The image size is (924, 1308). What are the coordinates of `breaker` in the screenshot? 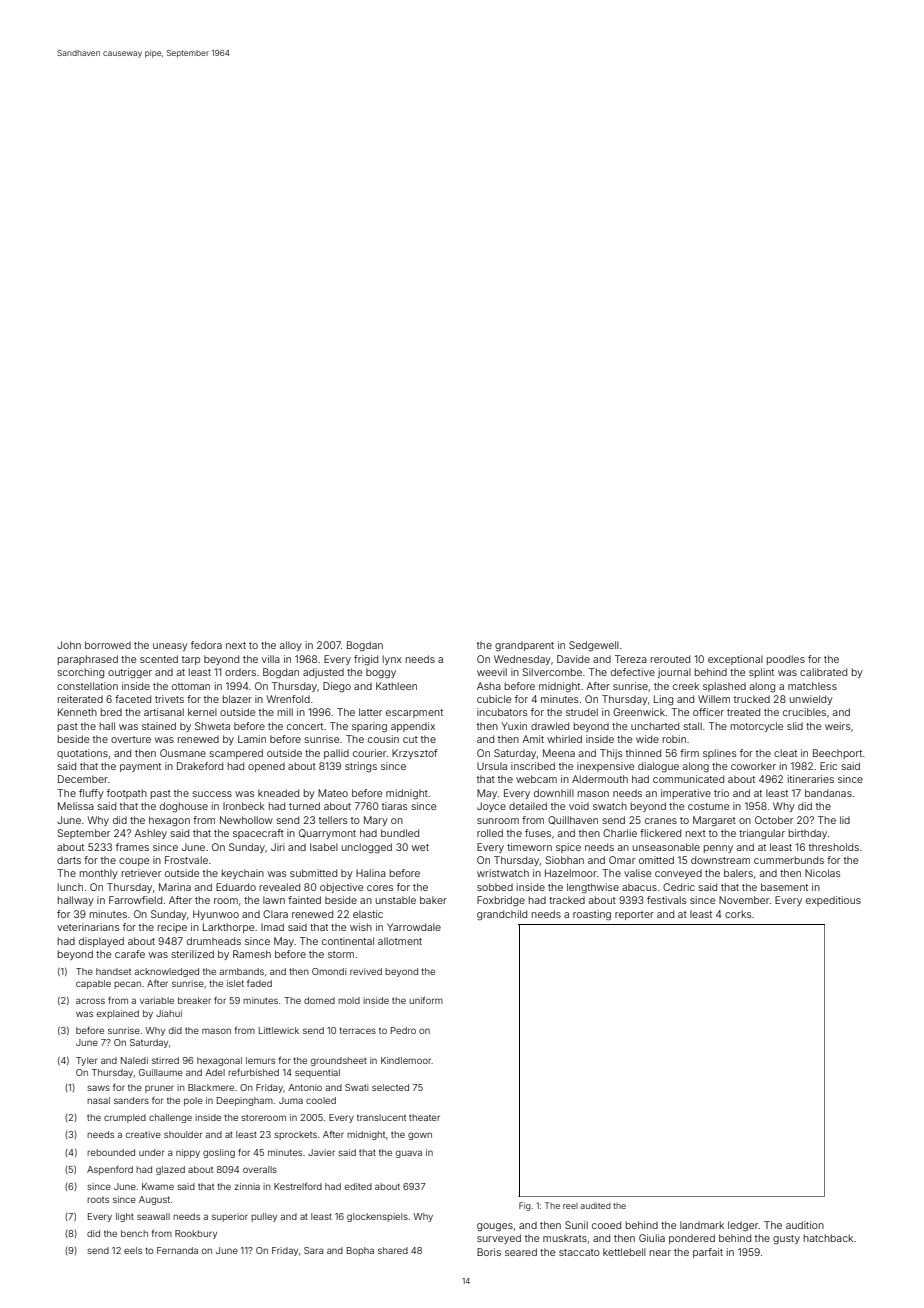 It's located at (194, 1000).
